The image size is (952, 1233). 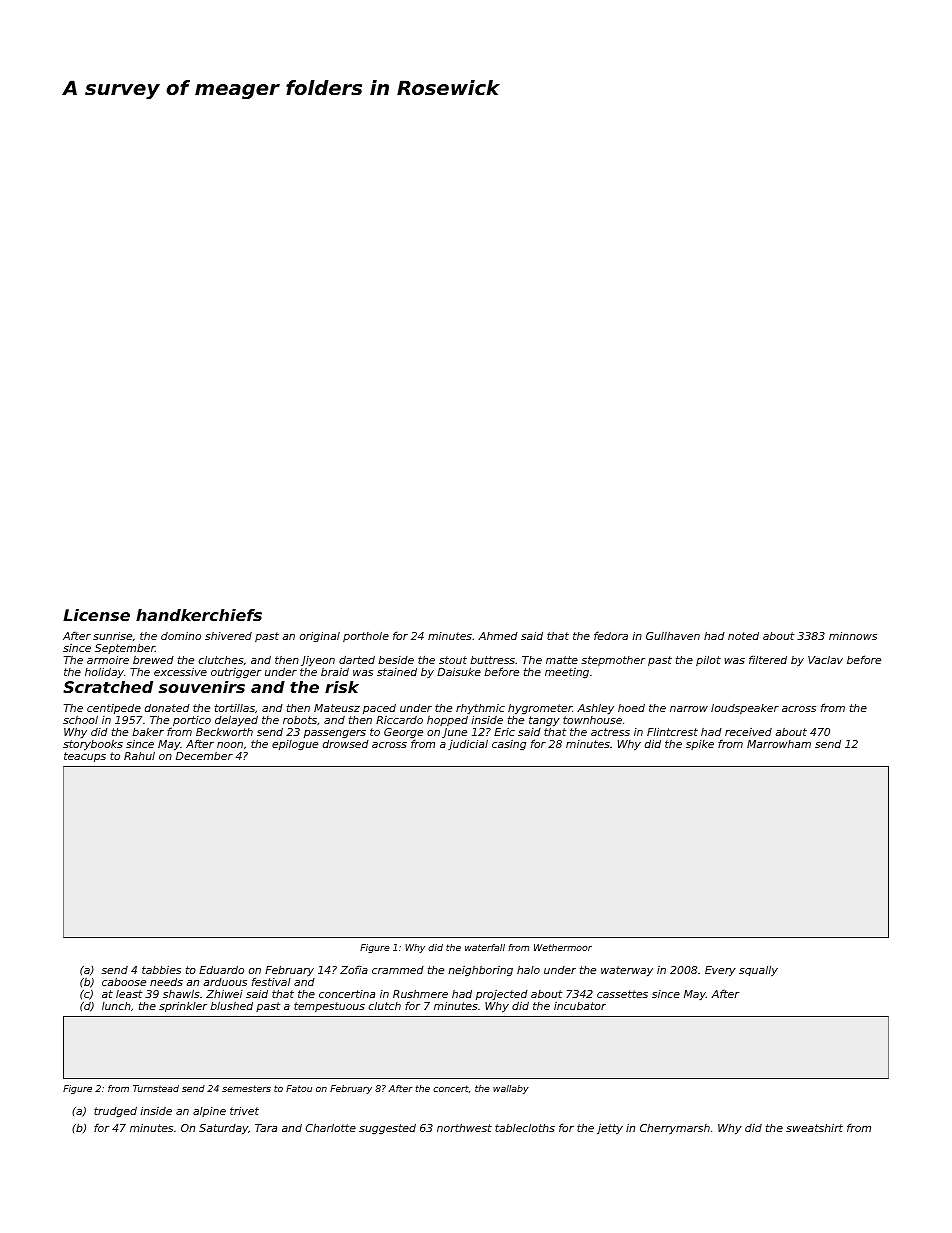 I want to click on loudspeaker, so click(x=745, y=708).
